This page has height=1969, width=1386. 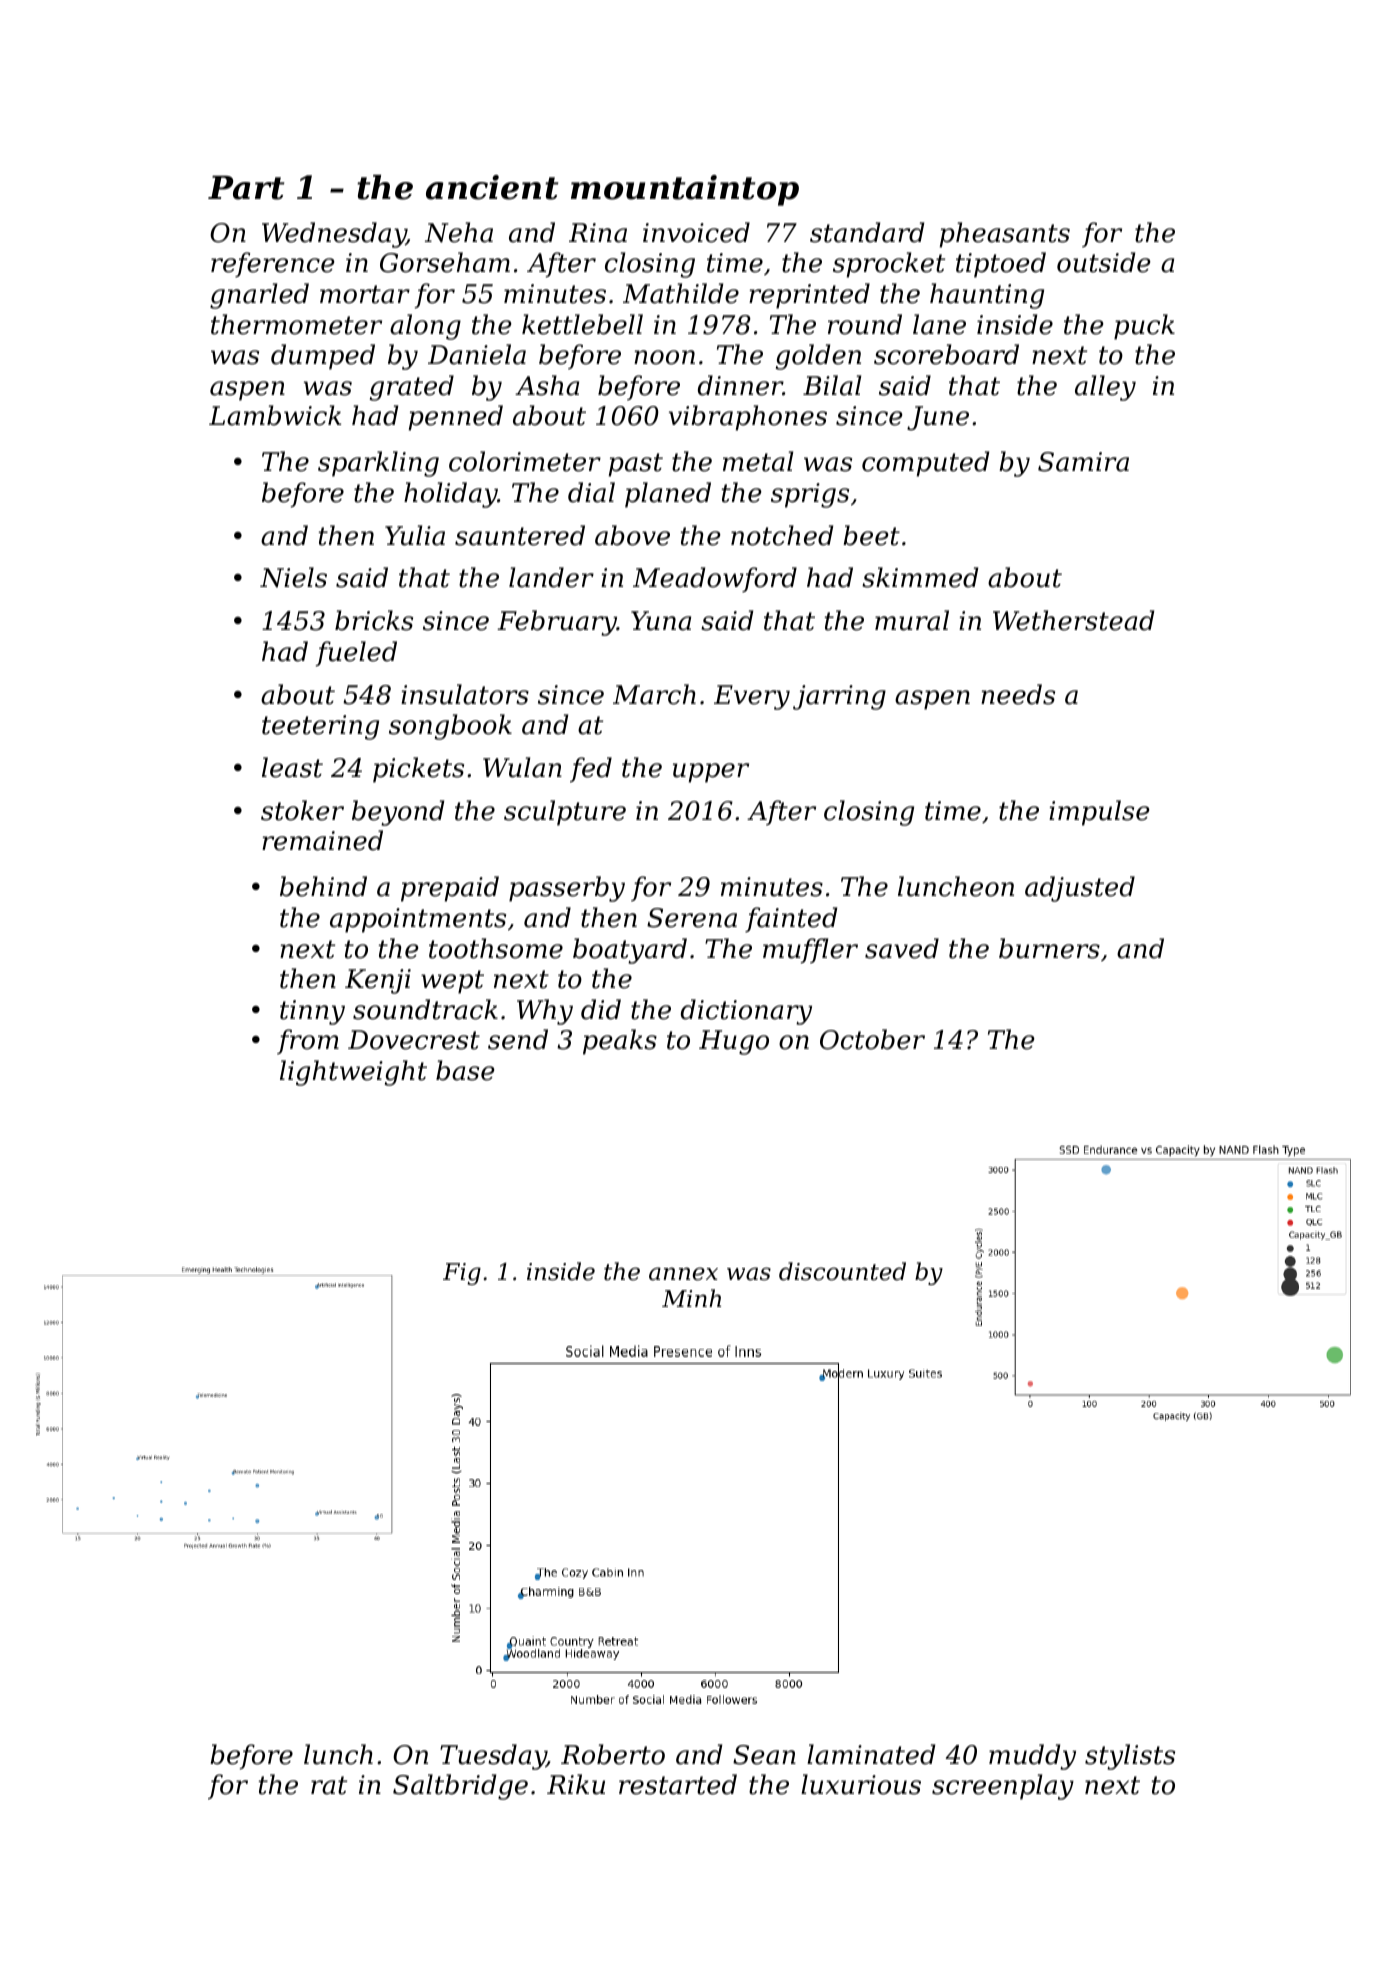 What do you see at coordinates (685, 190) in the page?
I see `mountaintop` at bounding box center [685, 190].
